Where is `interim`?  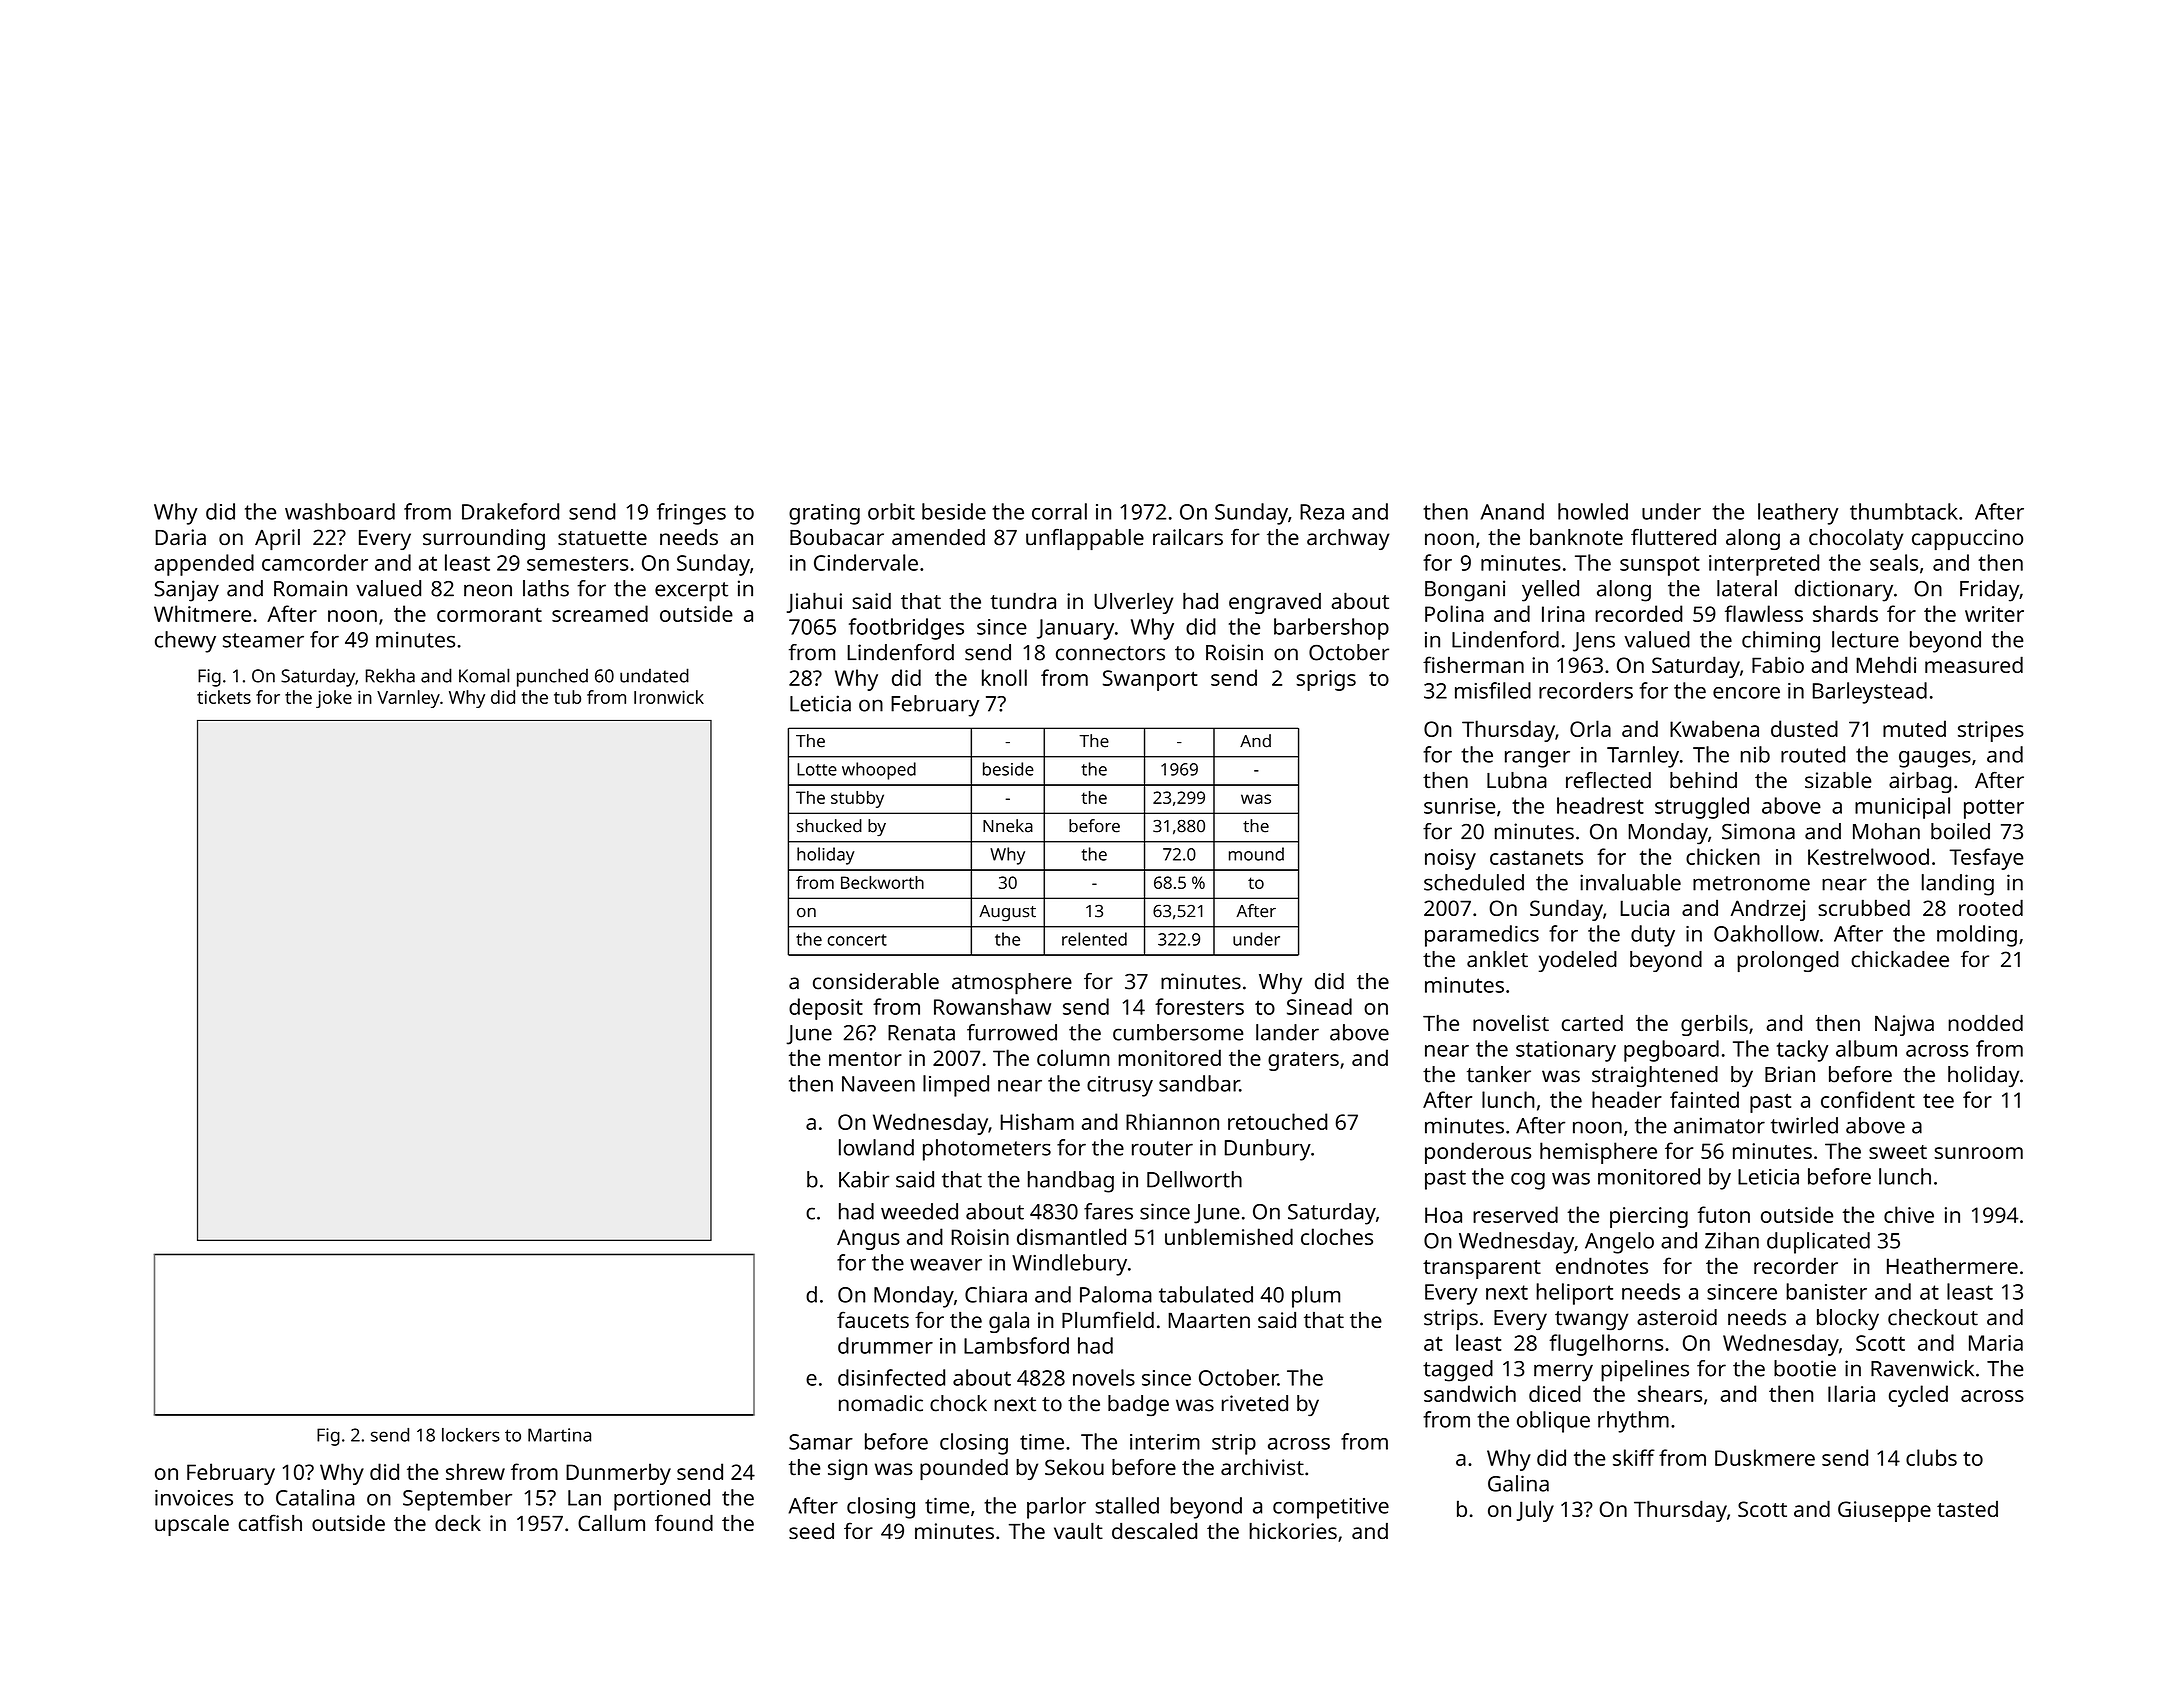
interim is located at coordinates (1165, 1442).
